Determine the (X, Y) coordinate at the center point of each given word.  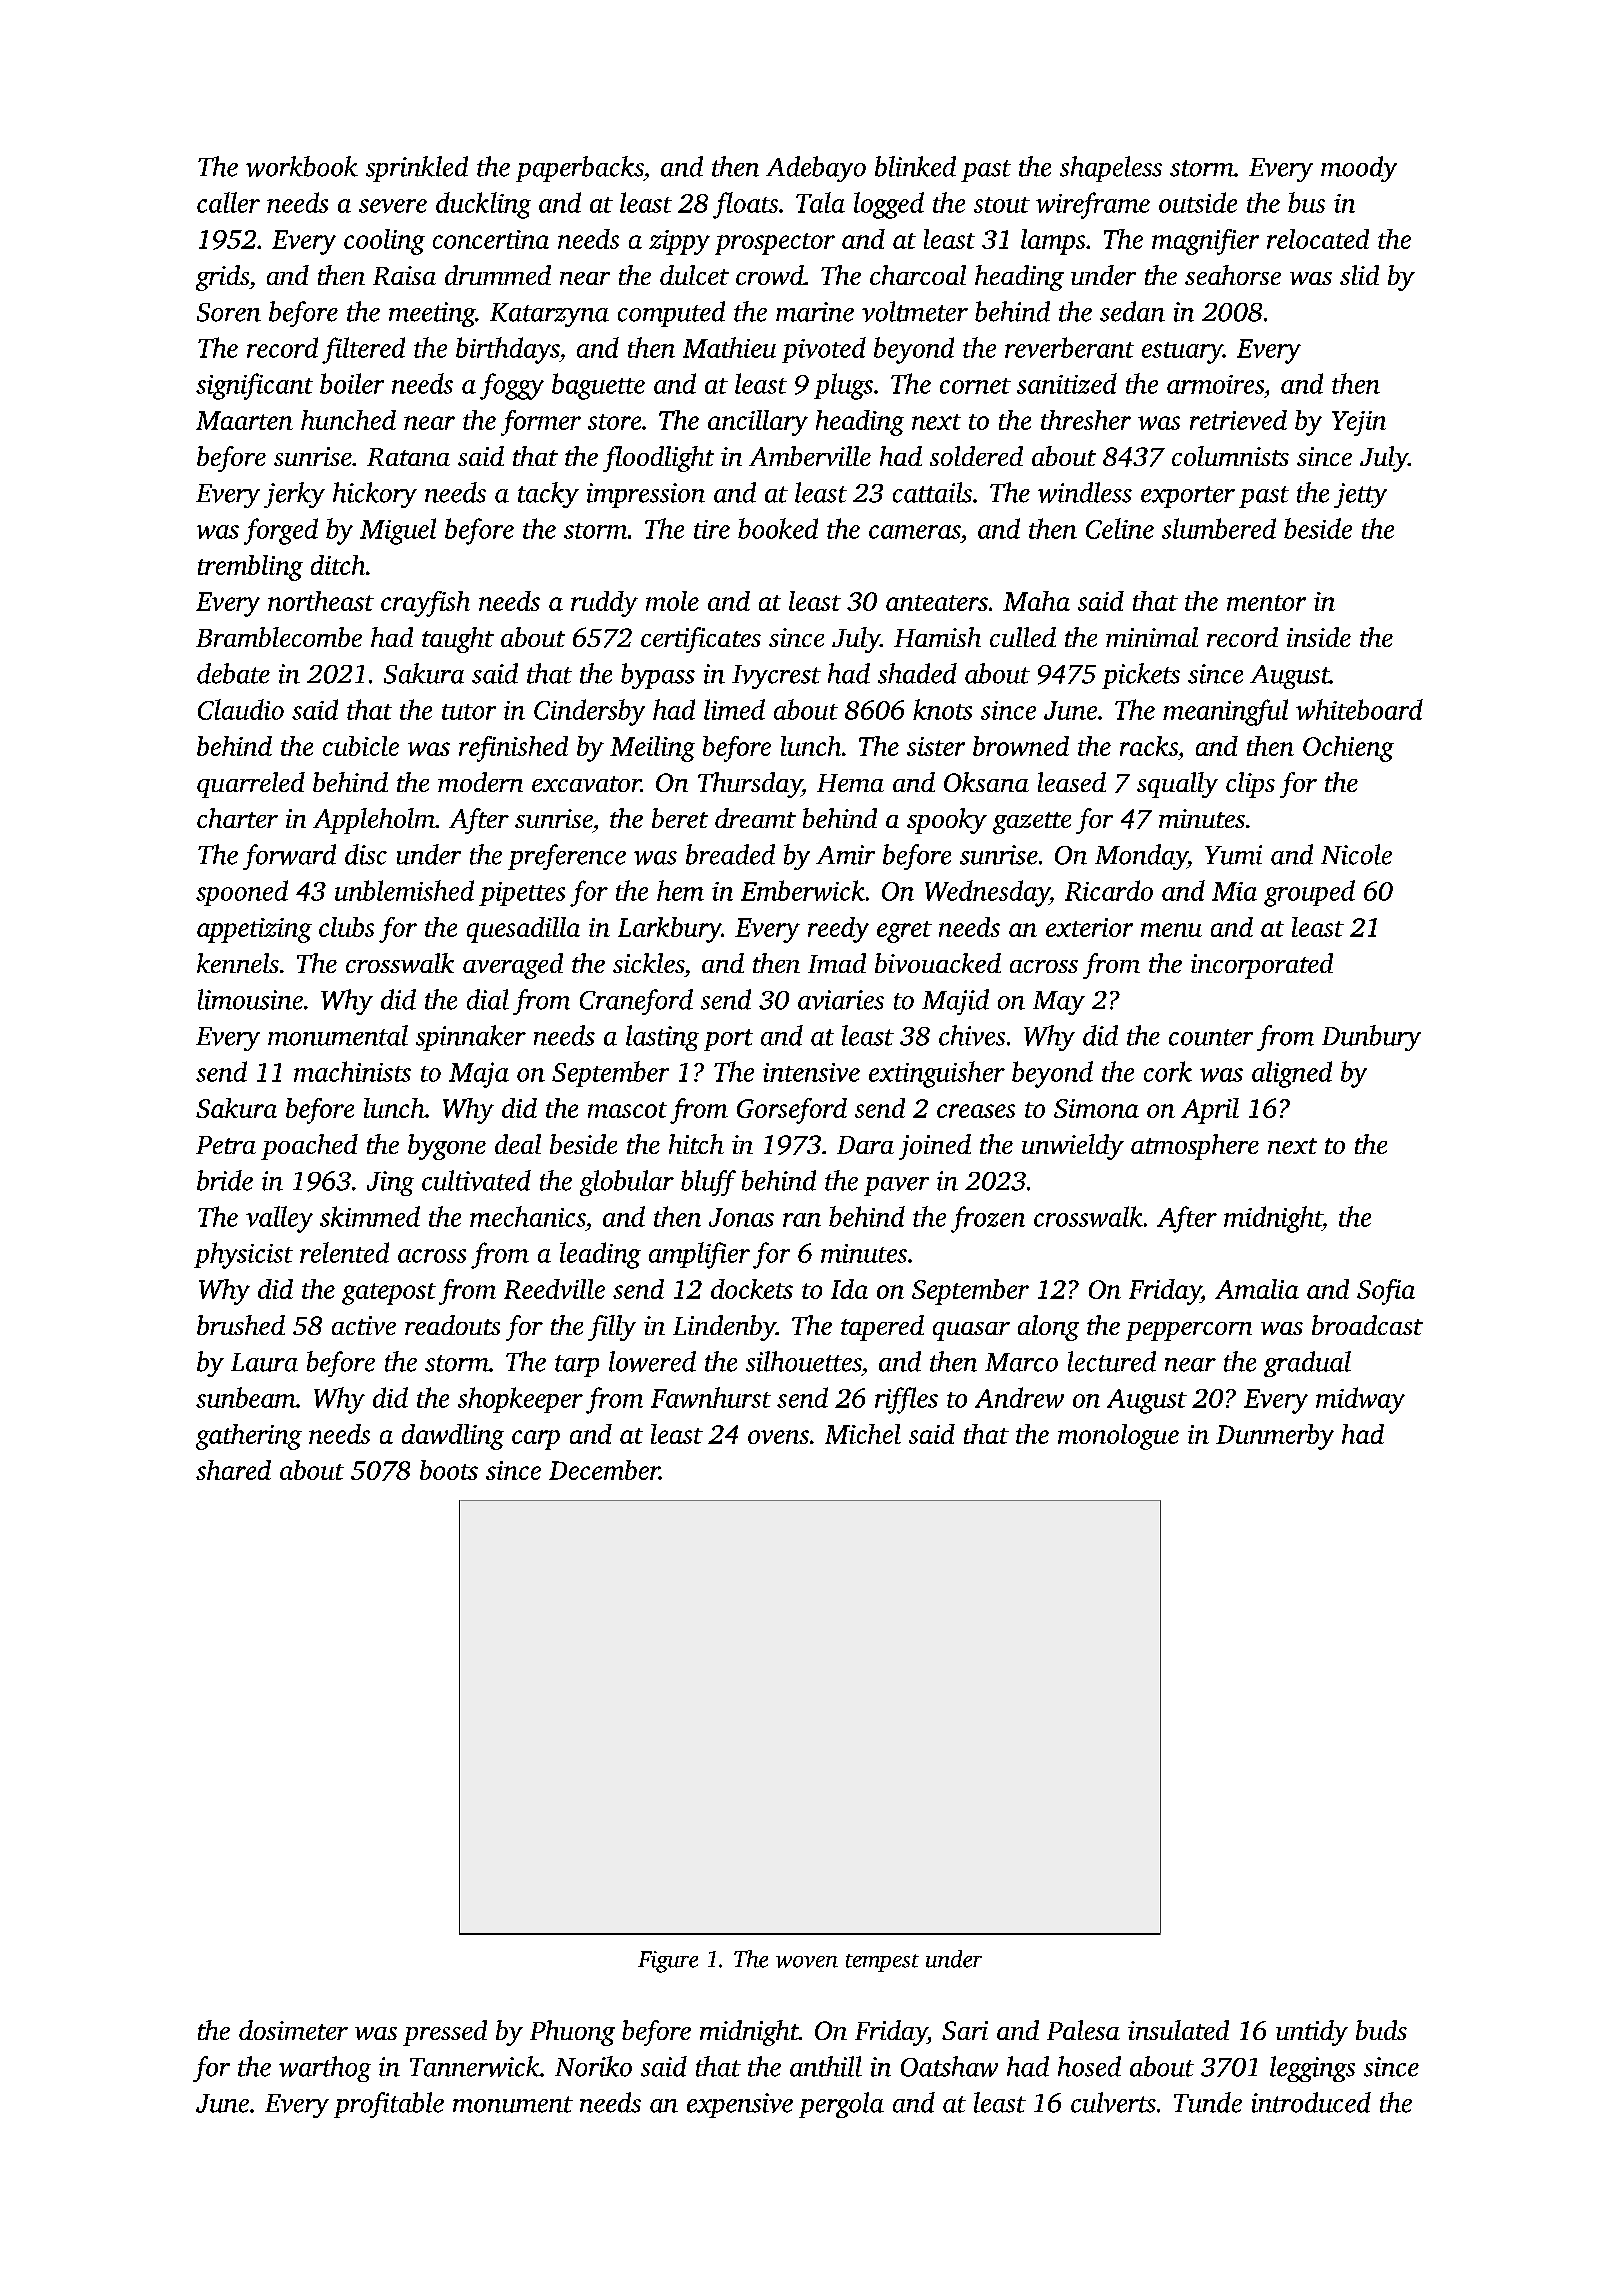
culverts (1113, 2102)
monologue (1118, 1437)
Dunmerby (1275, 1437)
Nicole (1356, 854)
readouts (452, 1325)
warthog (325, 2069)
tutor (469, 712)
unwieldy (1073, 1147)
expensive (740, 2105)
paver (896, 1186)
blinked (915, 166)
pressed (445, 2033)
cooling (384, 242)
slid (1359, 275)
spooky (947, 821)
